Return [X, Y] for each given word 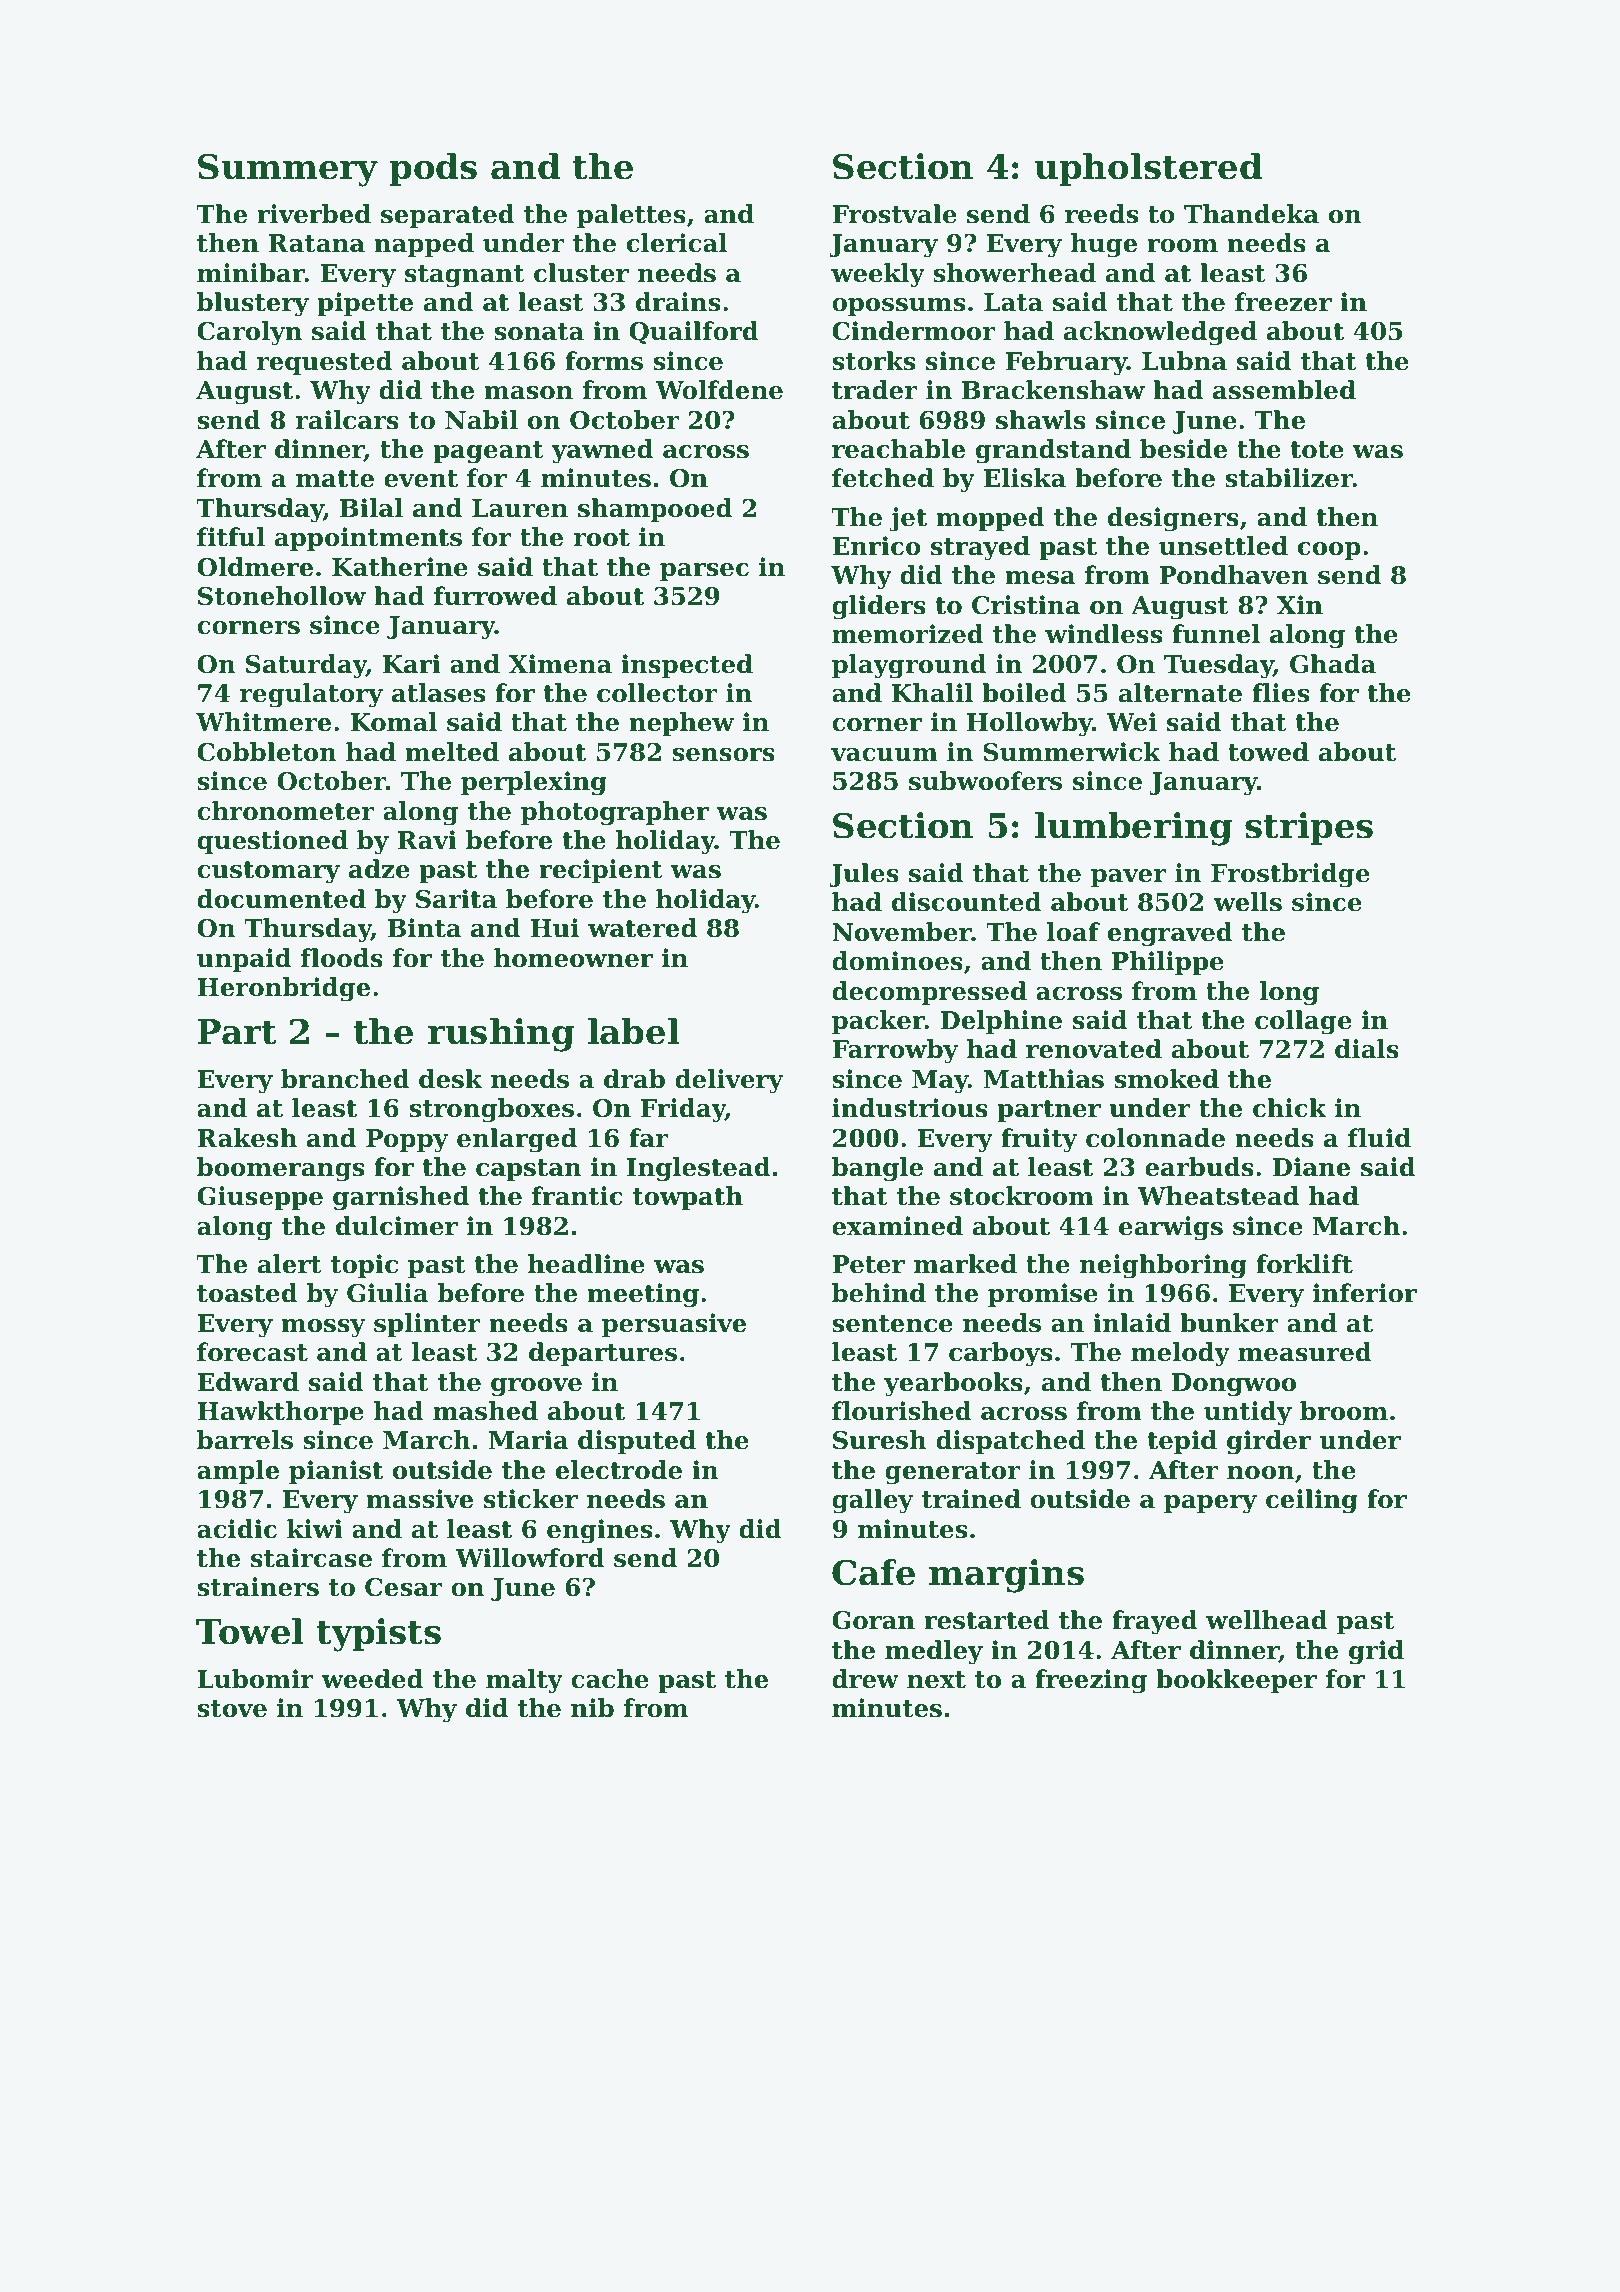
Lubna [1184, 361]
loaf [1073, 932]
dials [1367, 1049]
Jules [864, 875]
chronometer [285, 811]
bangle [877, 1169]
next [936, 1680]
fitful [231, 537]
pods [433, 169]
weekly [878, 275]
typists [379, 1635]
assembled [1284, 390]
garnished [401, 1198]
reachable [898, 449]
